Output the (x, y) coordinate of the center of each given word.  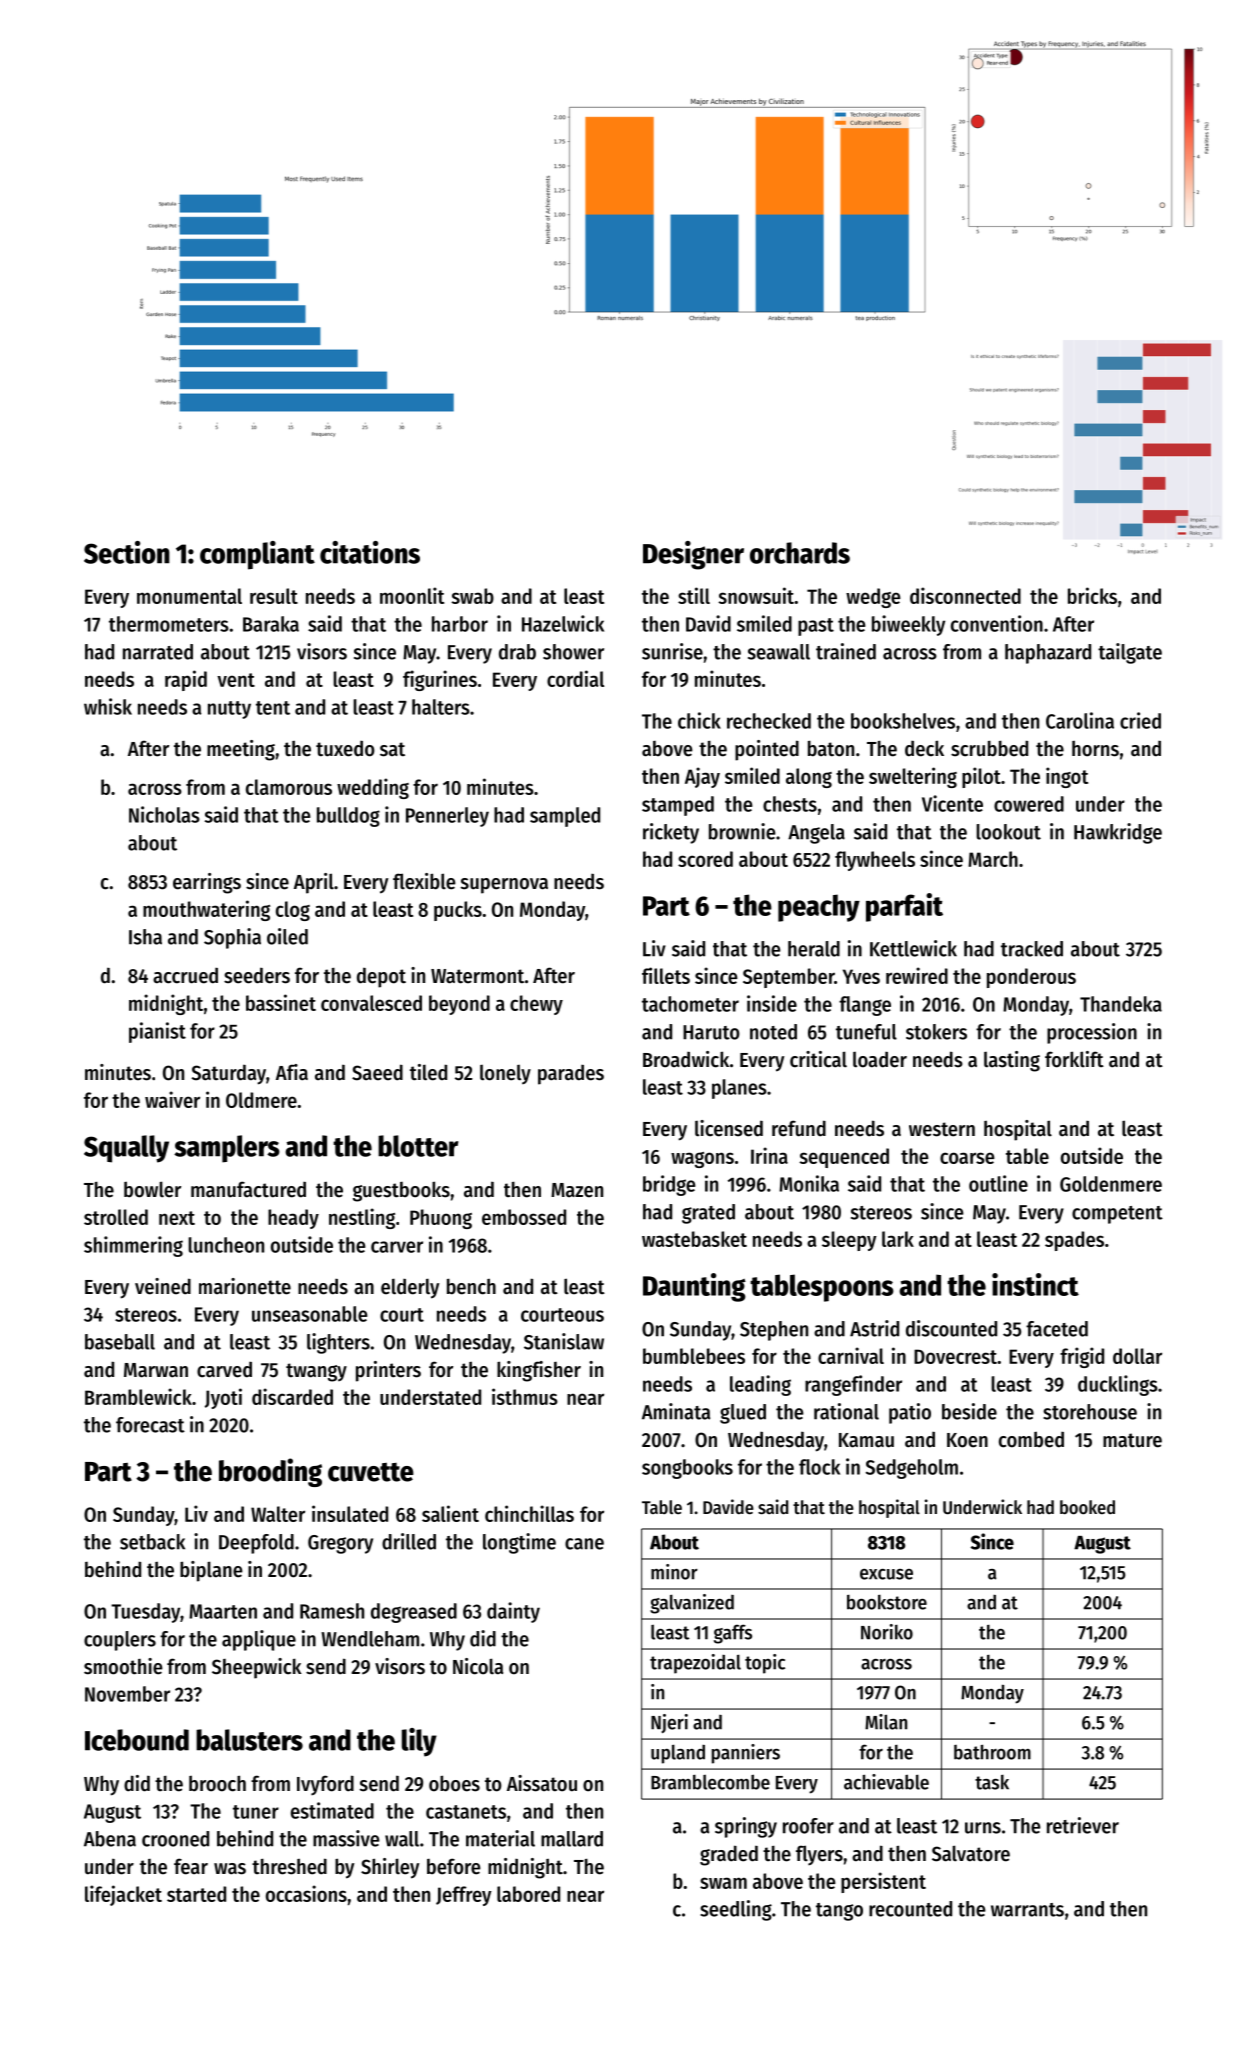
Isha (145, 937)
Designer (693, 555)
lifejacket (123, 1895)
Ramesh (332, 1611)
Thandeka (1121, 1004)
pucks (458, 911)
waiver (172, 1099)
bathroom (992, 1752)
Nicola (478, 1666)
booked (1087, 1507)
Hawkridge (1118, 833)
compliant (257, 555)
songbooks (687, 1469)
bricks (1092, 595)
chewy (536, 1005)
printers (388, 1371)
